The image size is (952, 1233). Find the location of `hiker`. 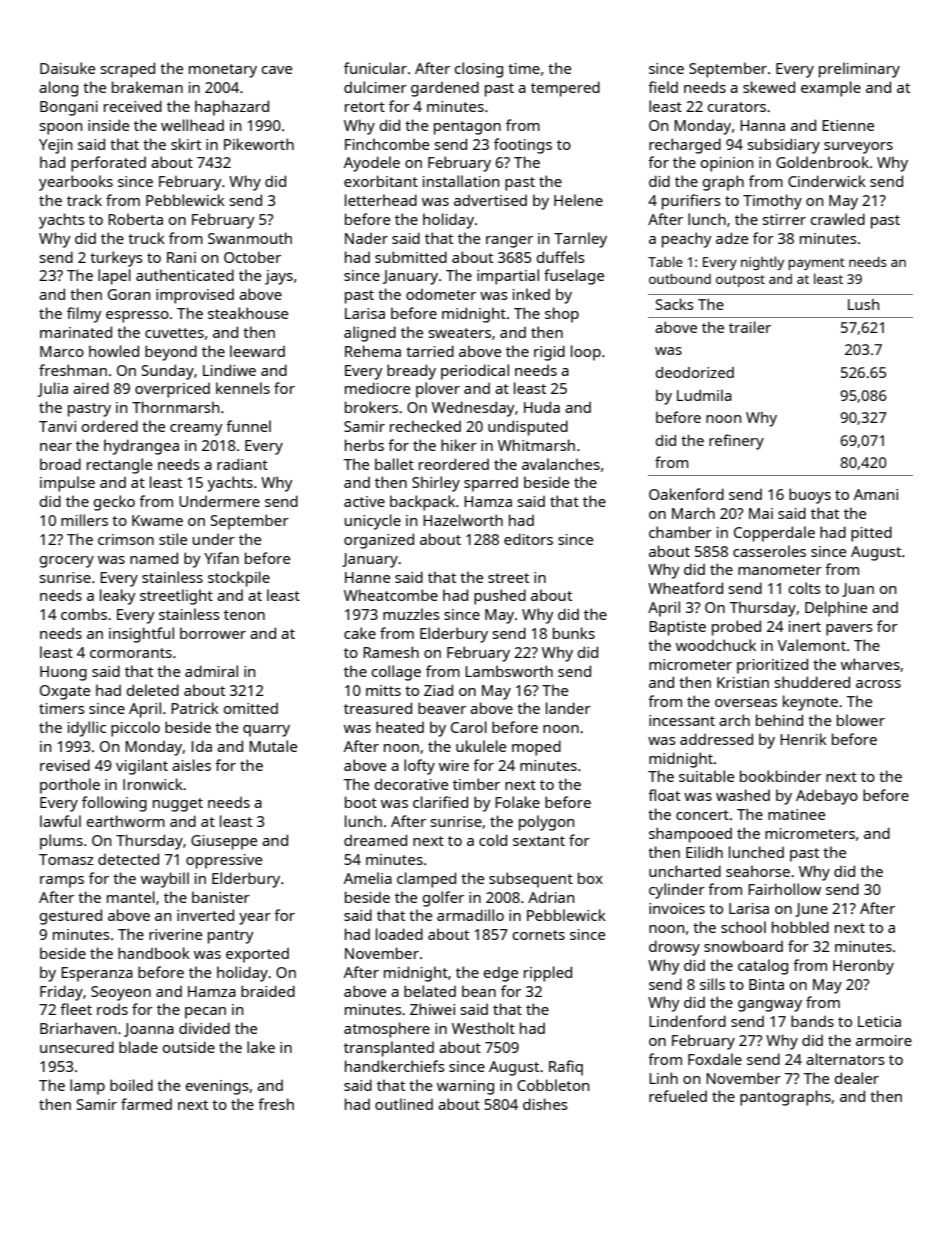

hiker is located at coordinates (459, 445).
